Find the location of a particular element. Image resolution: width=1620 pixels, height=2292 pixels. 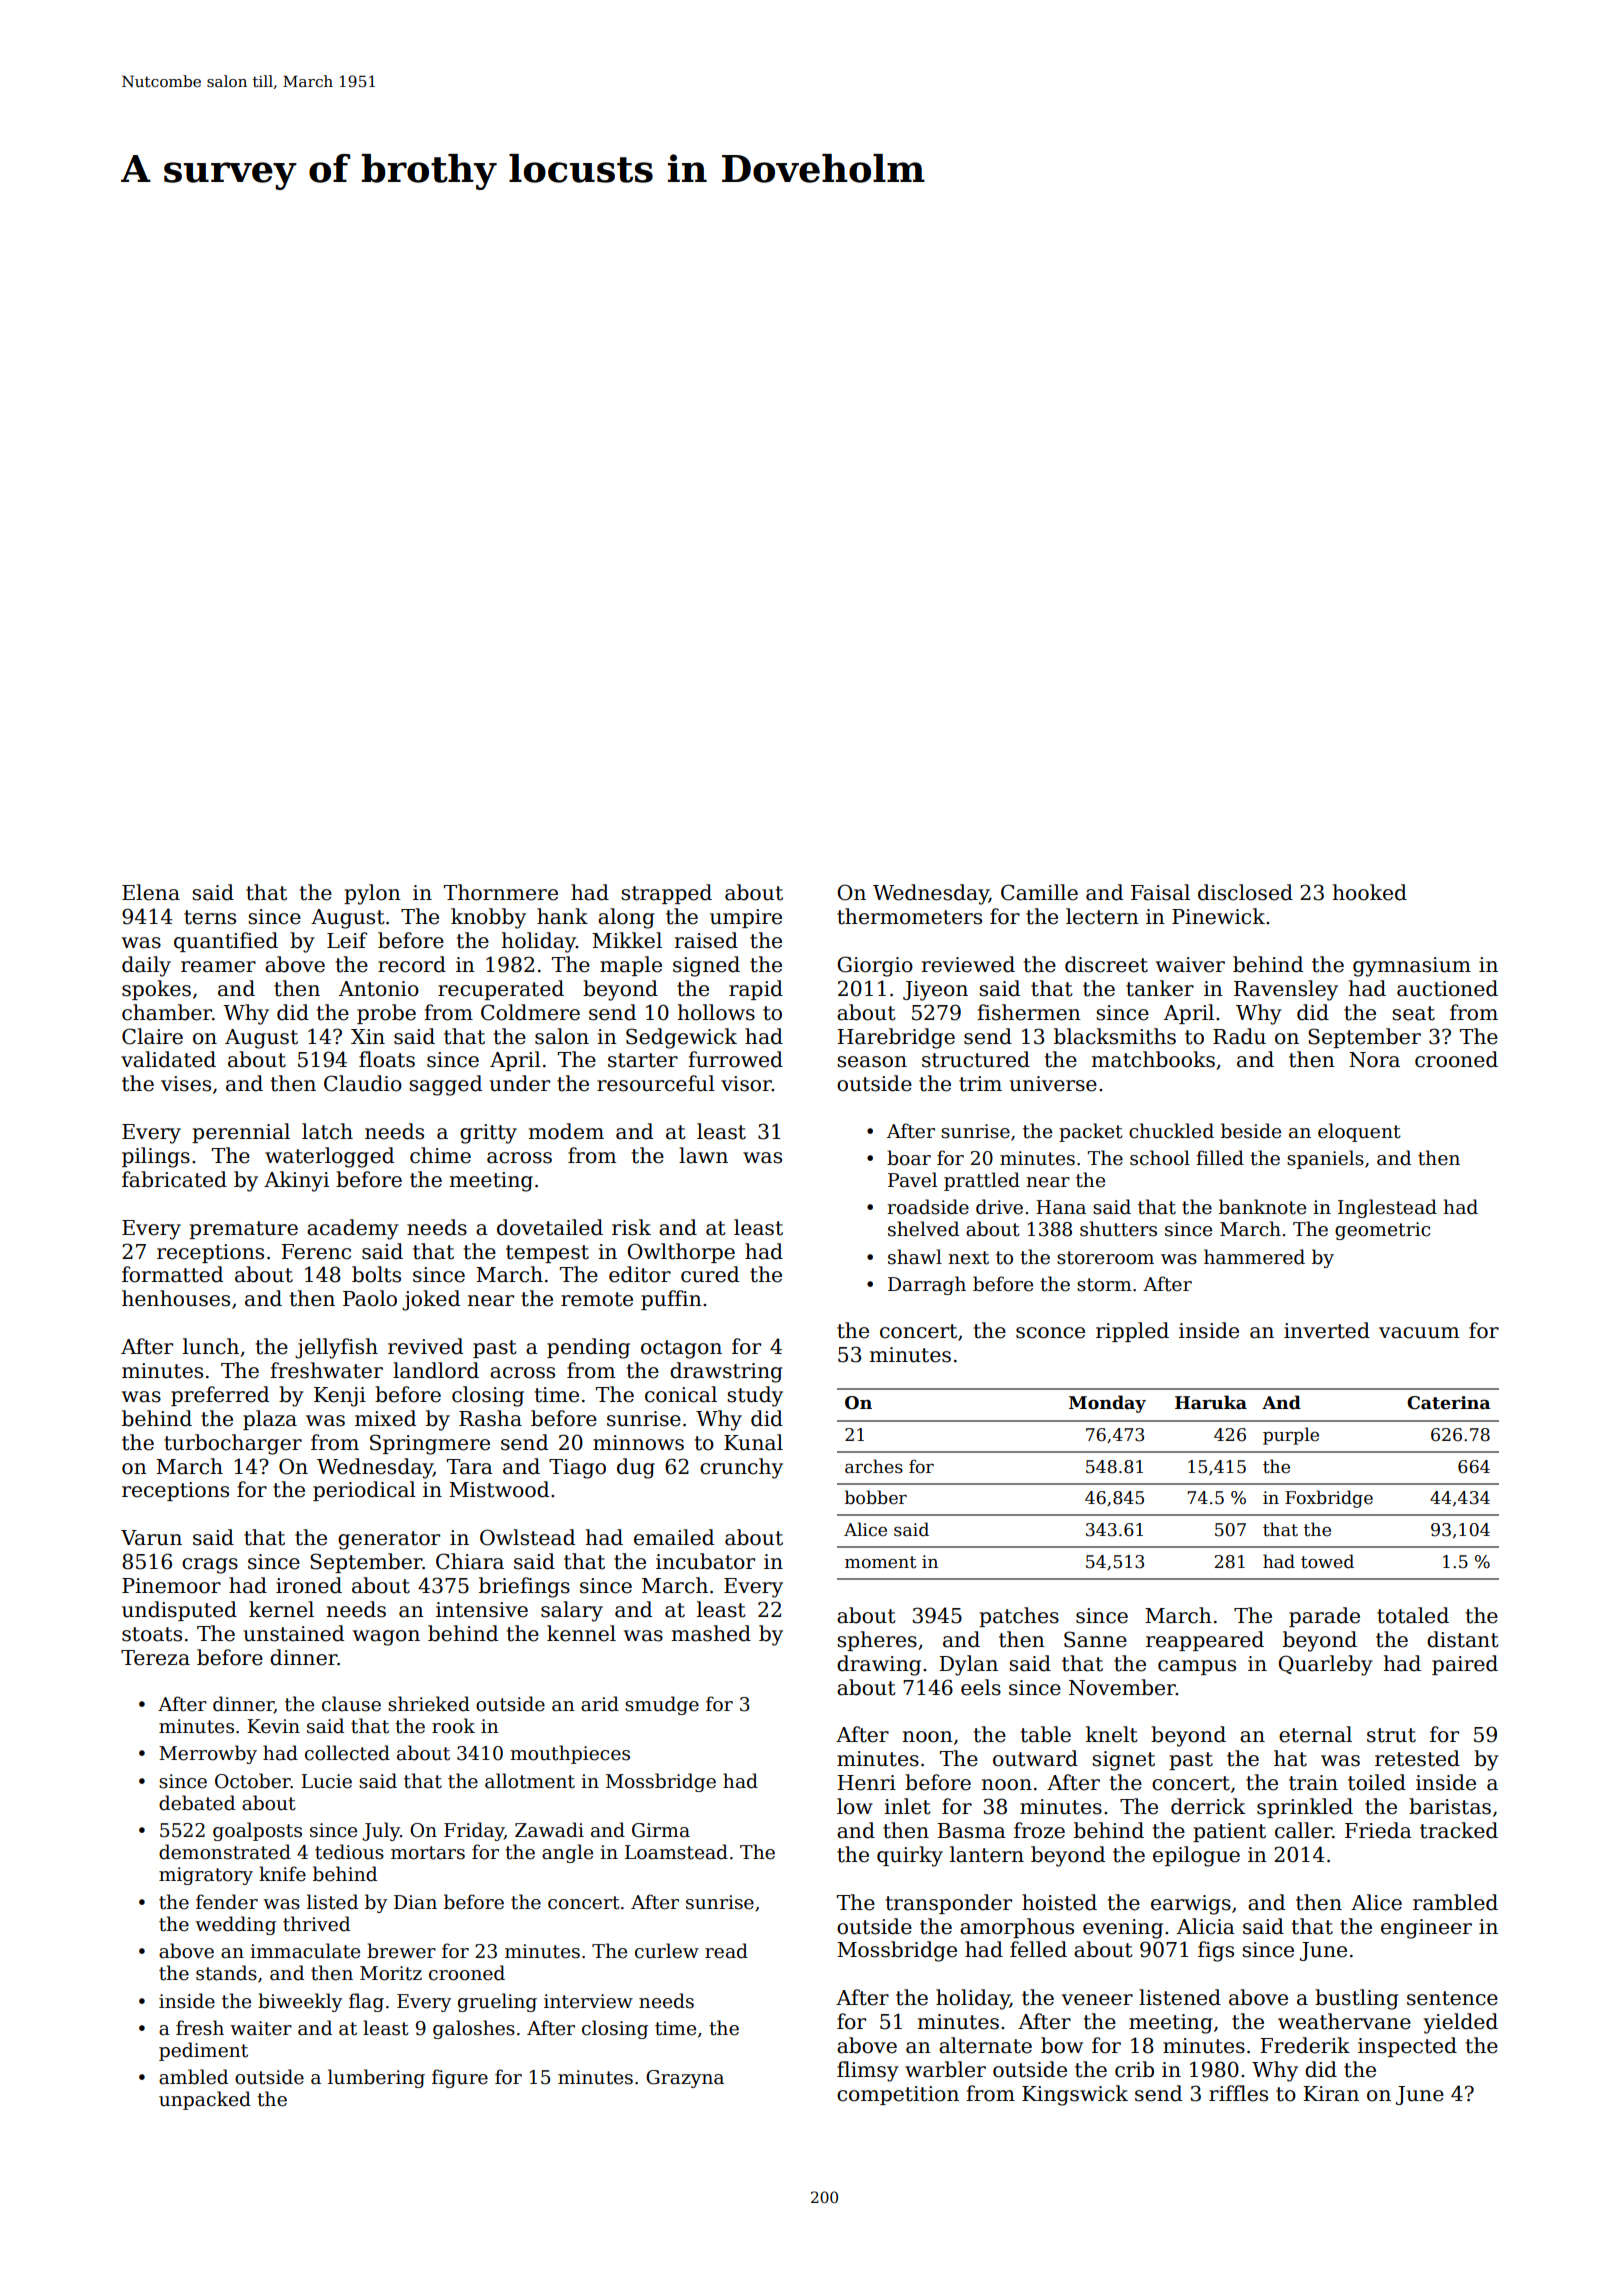

beside is located at coordinates (1251, 1131).
